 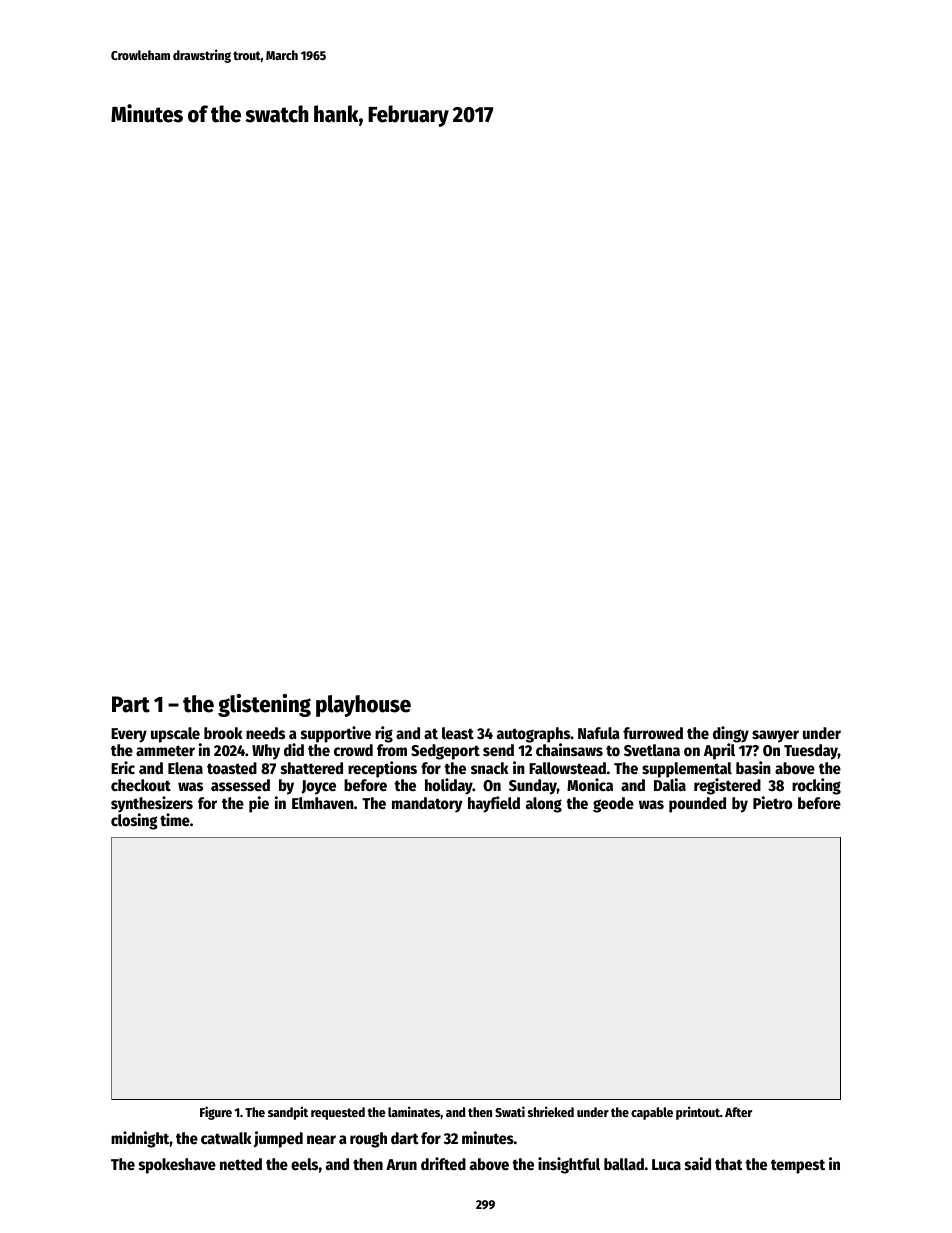 I want to click on along, so click(x=544, y=805).
